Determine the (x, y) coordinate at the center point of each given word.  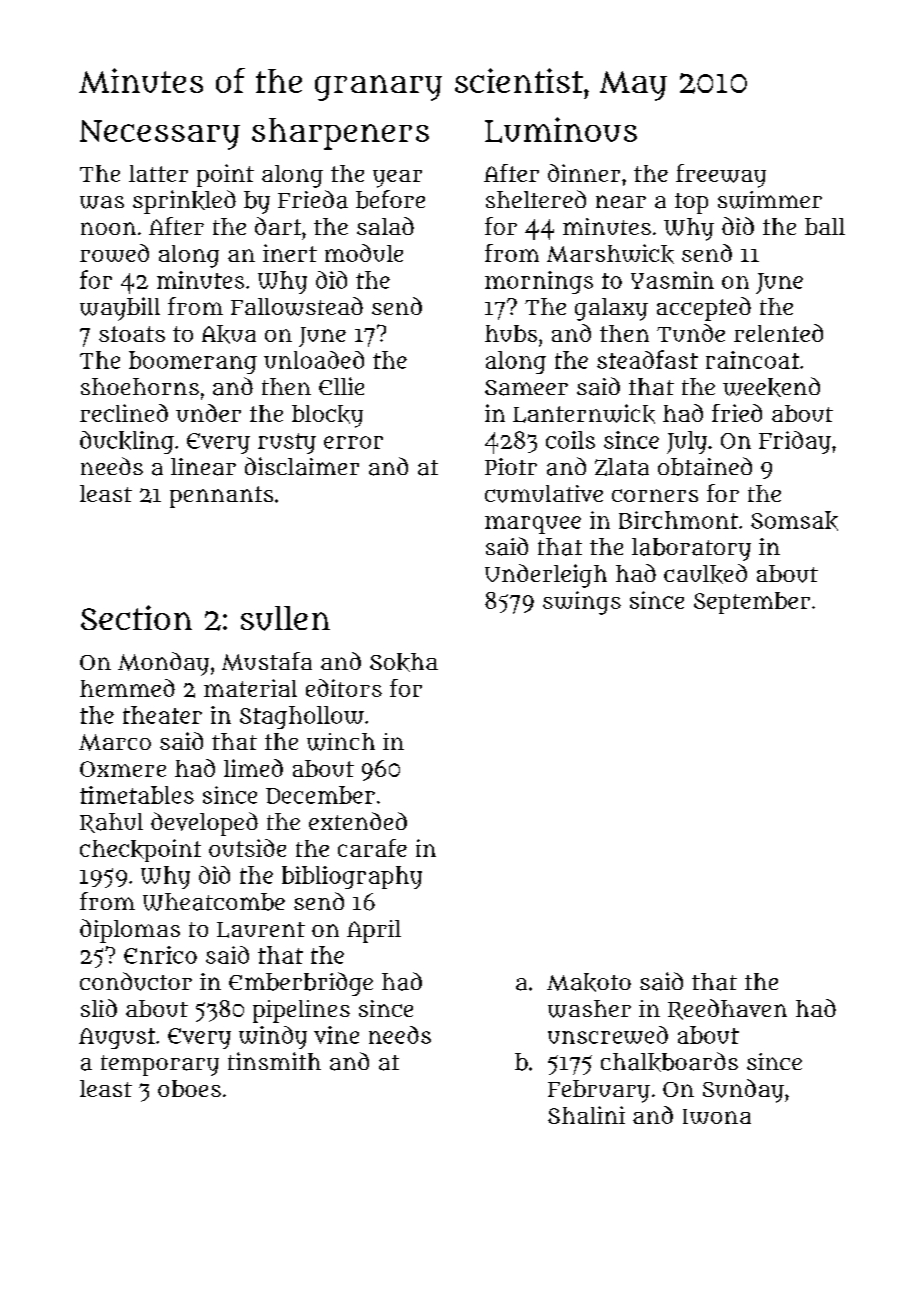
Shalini (586, 1115)
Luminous (561, 130)
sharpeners (340, 134)
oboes (189, 1088)
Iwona (717, 1116)
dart (278, 226)
